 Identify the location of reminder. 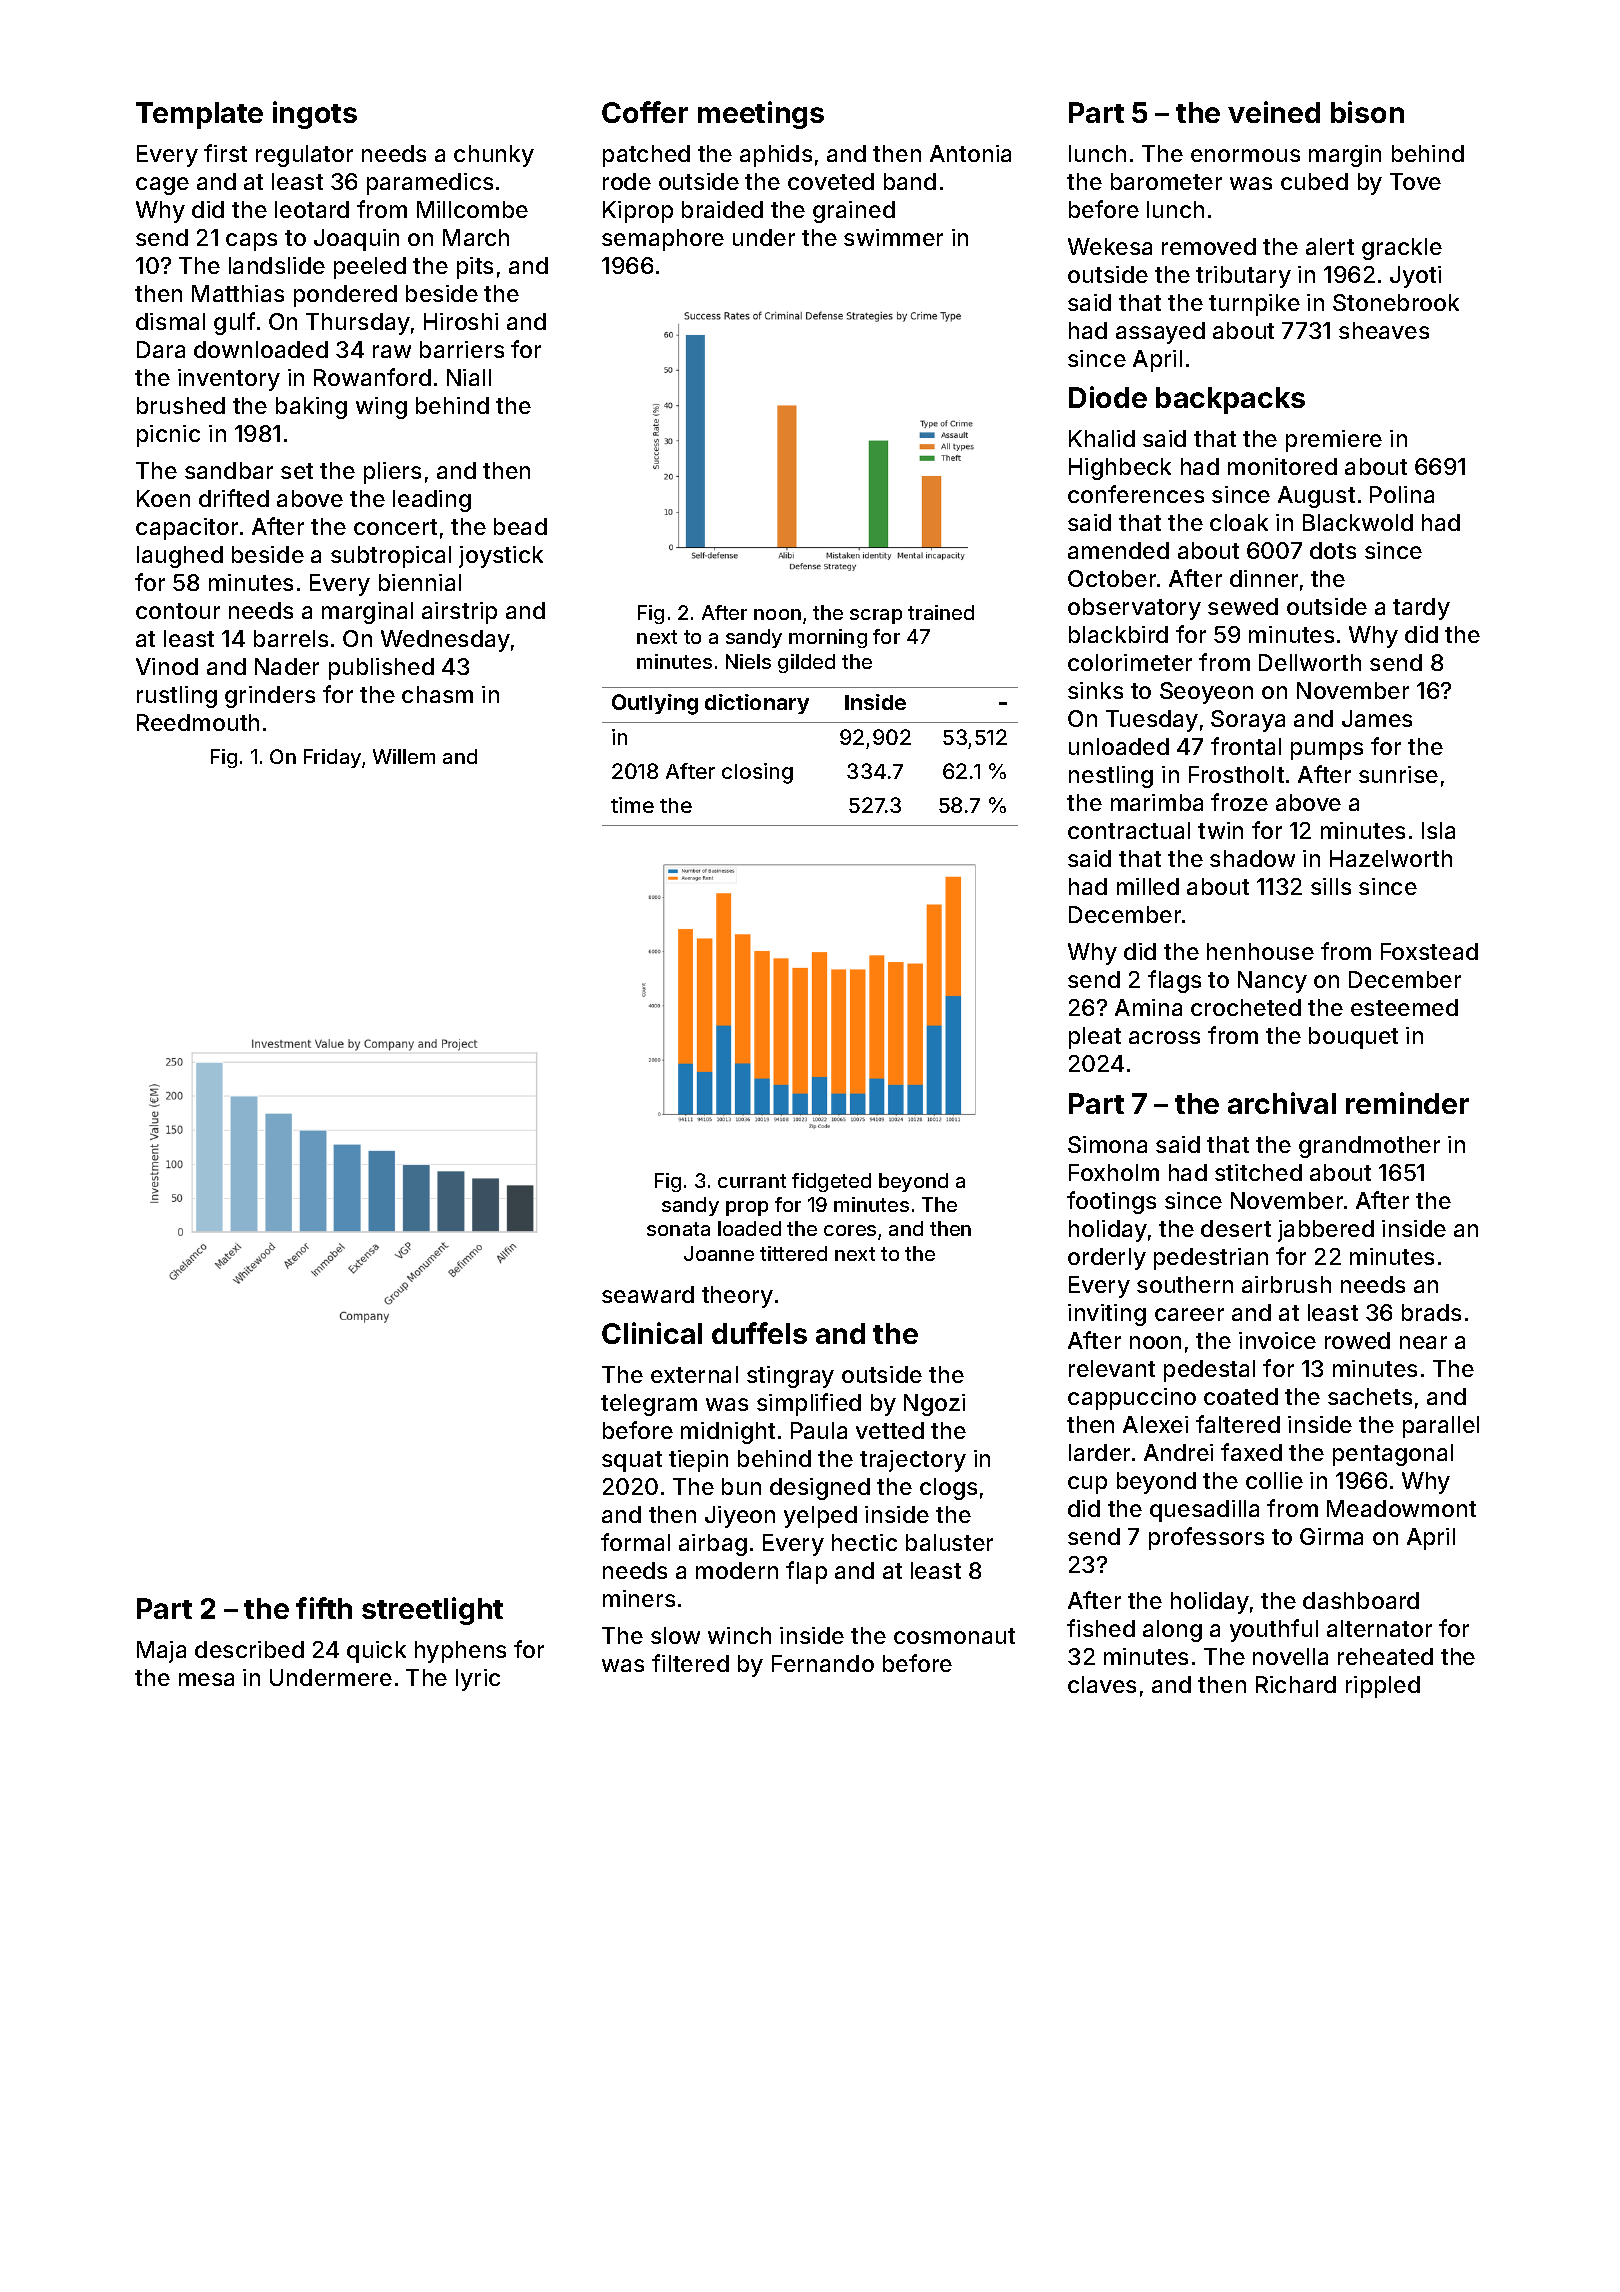
(1407, 1103).
